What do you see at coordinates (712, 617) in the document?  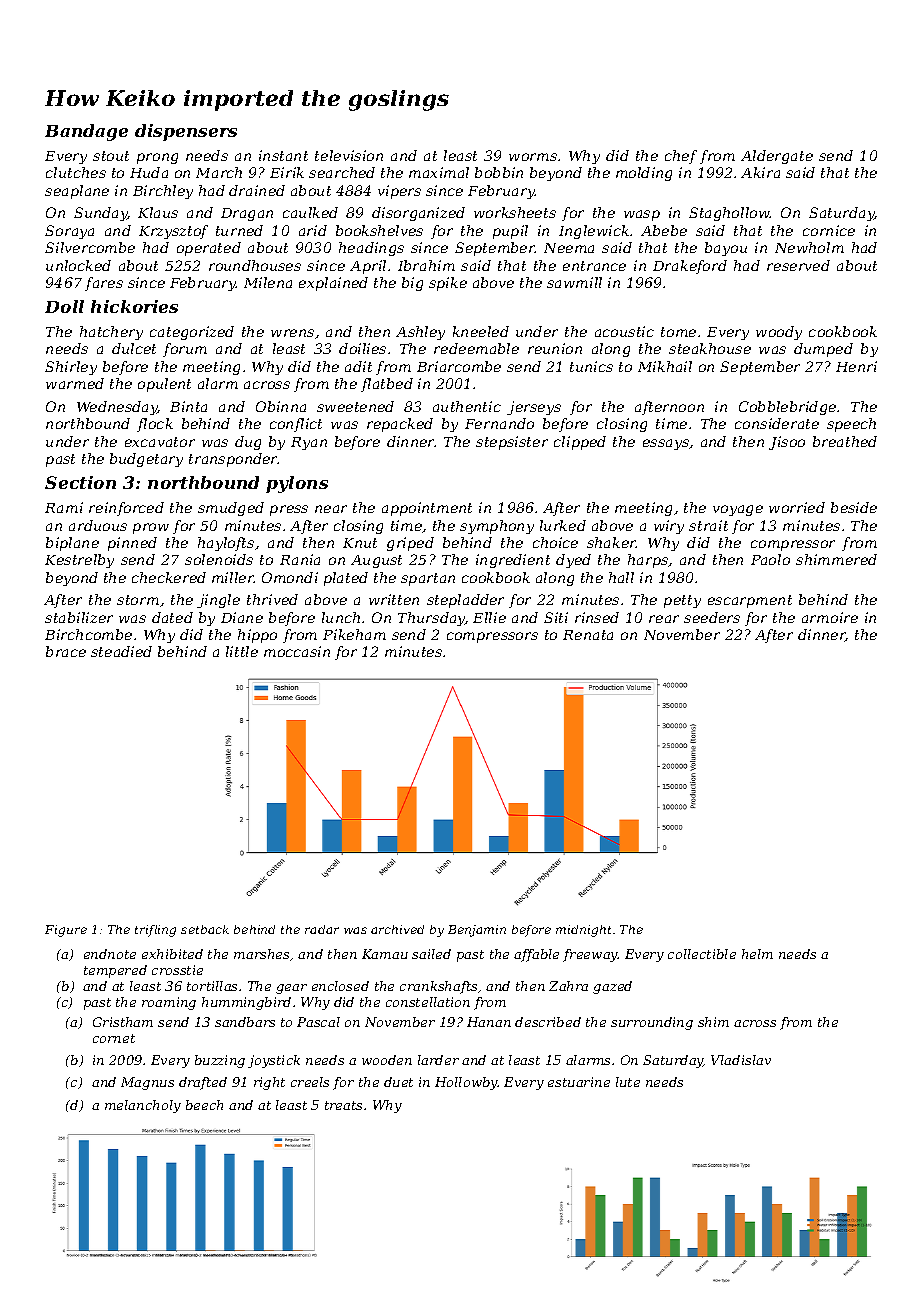 I see `seeders` at bounding box center [712, 617].
